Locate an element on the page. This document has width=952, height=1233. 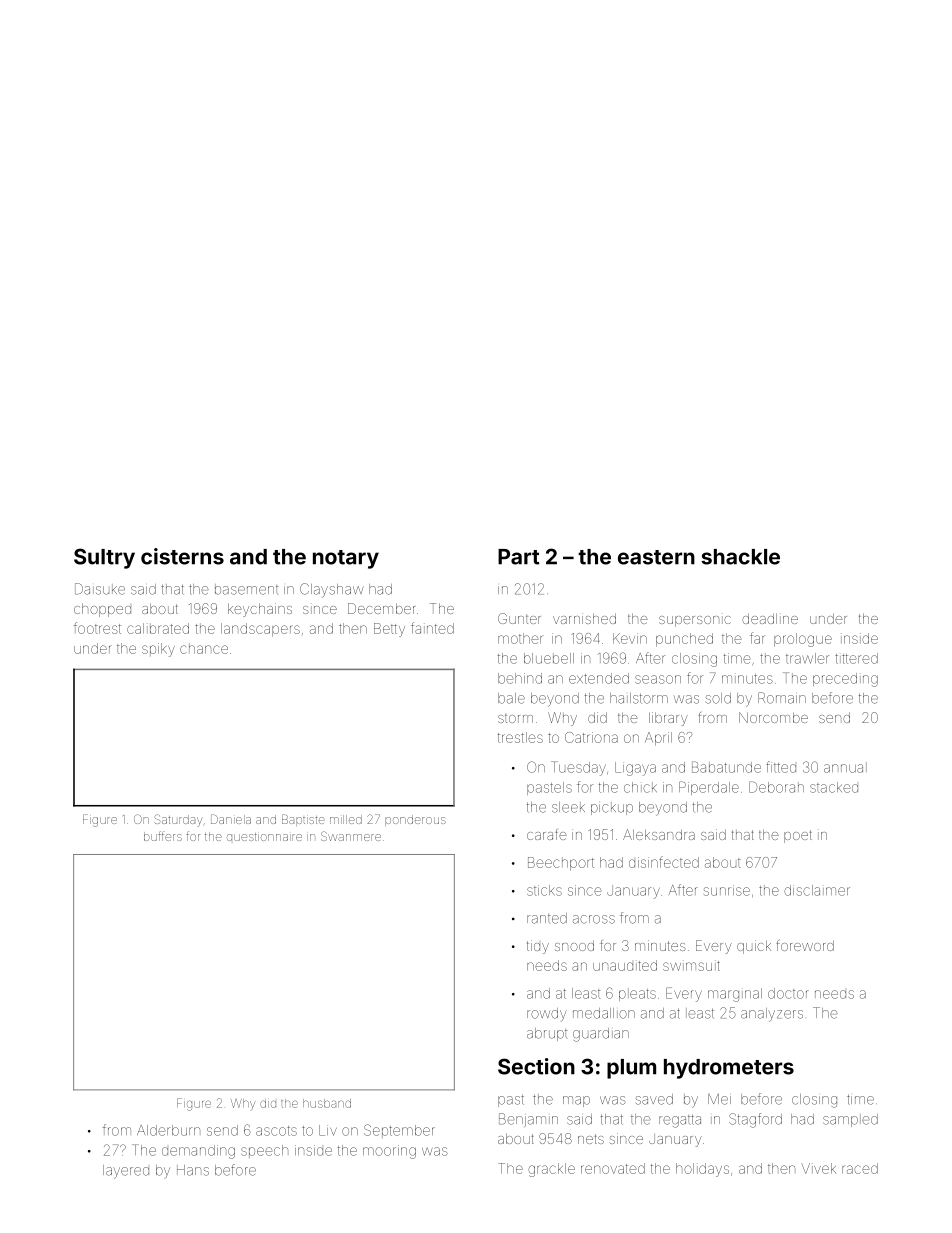
punched is located at coordinates (684, 640).
